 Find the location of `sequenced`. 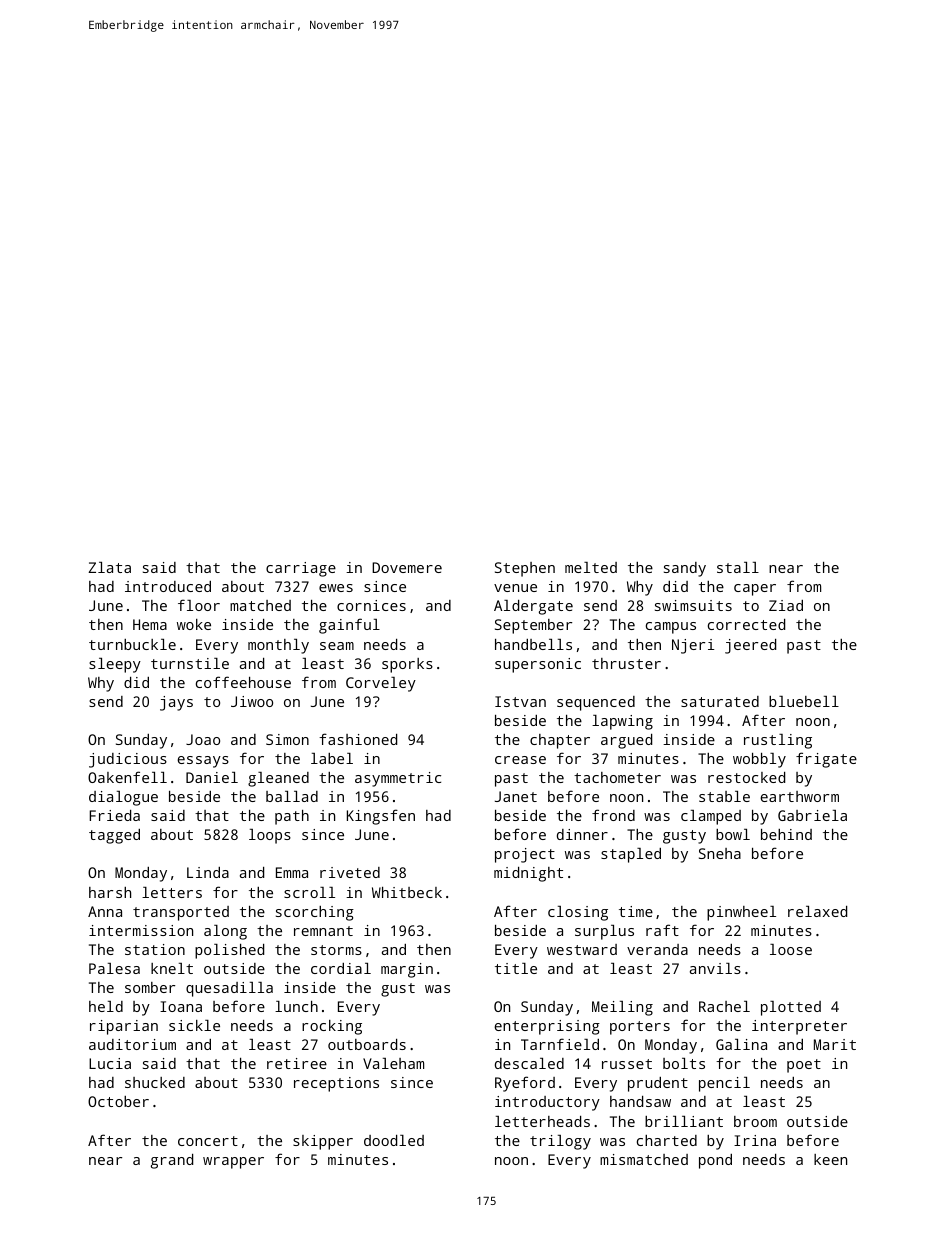

sequenced is located at coordinates (596, 703).
